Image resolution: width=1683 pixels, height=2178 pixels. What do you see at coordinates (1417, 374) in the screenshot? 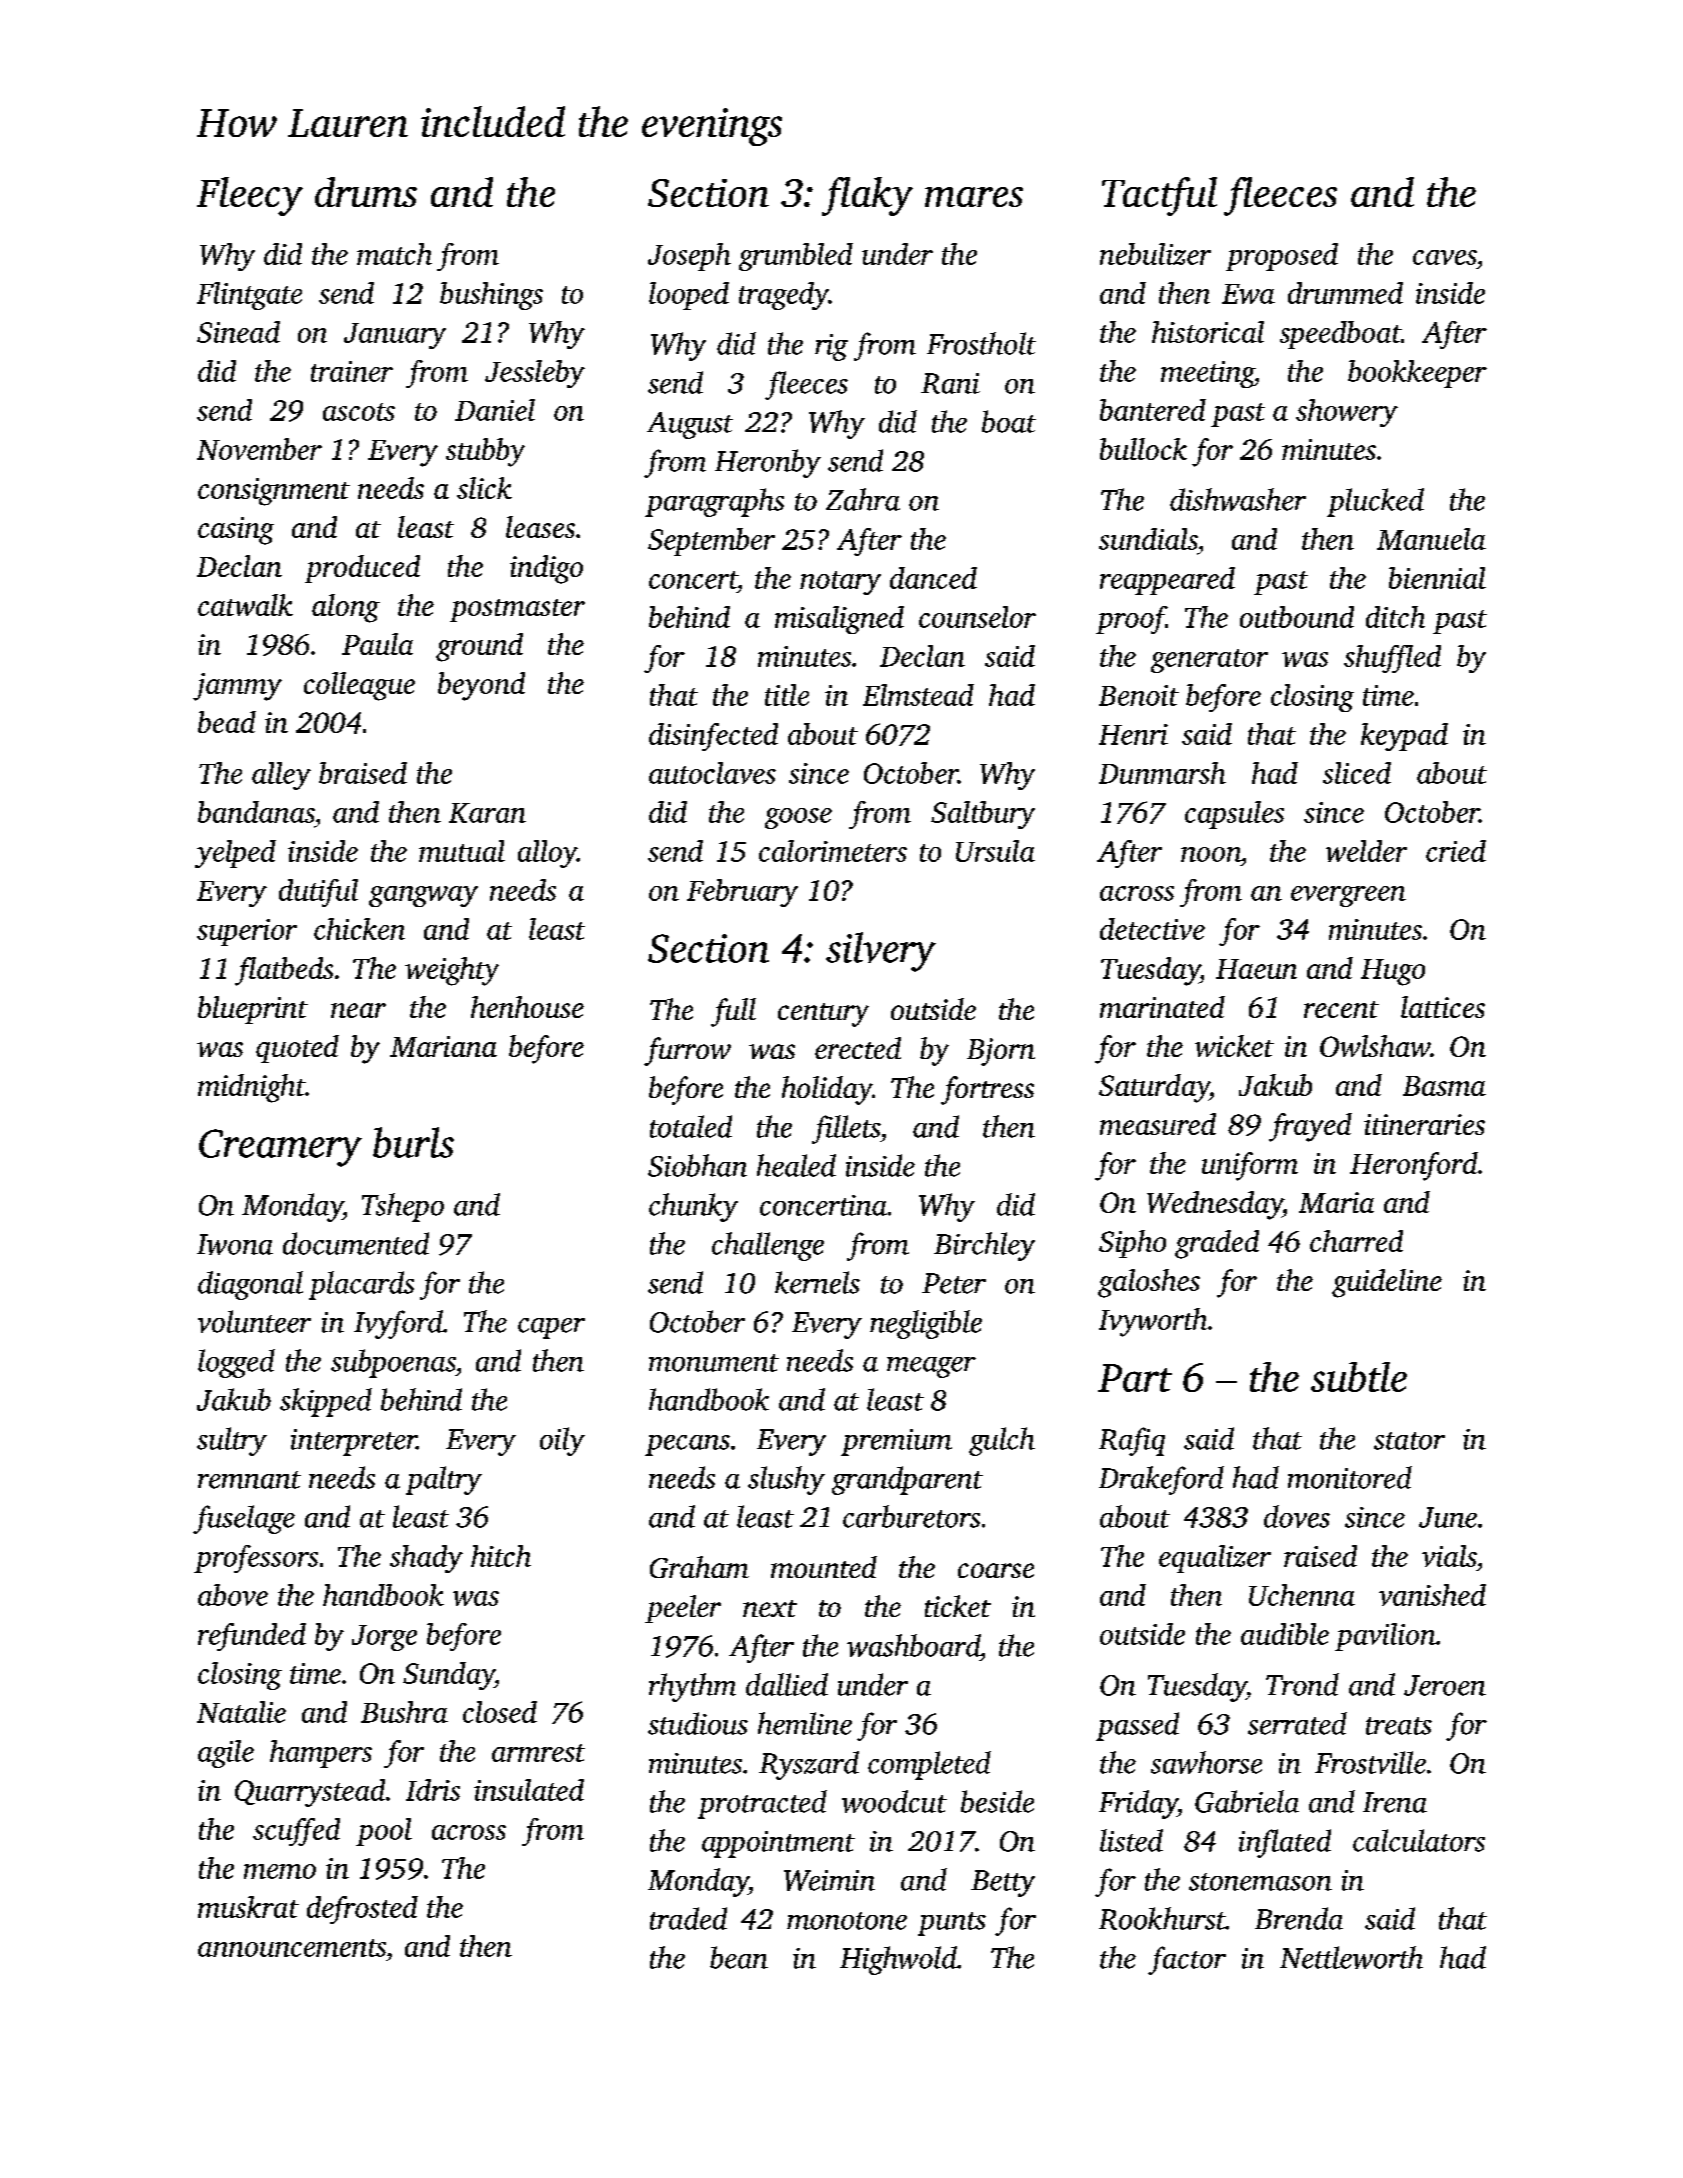
I see `bookkeeper` at bounding box center [1417, 374].
